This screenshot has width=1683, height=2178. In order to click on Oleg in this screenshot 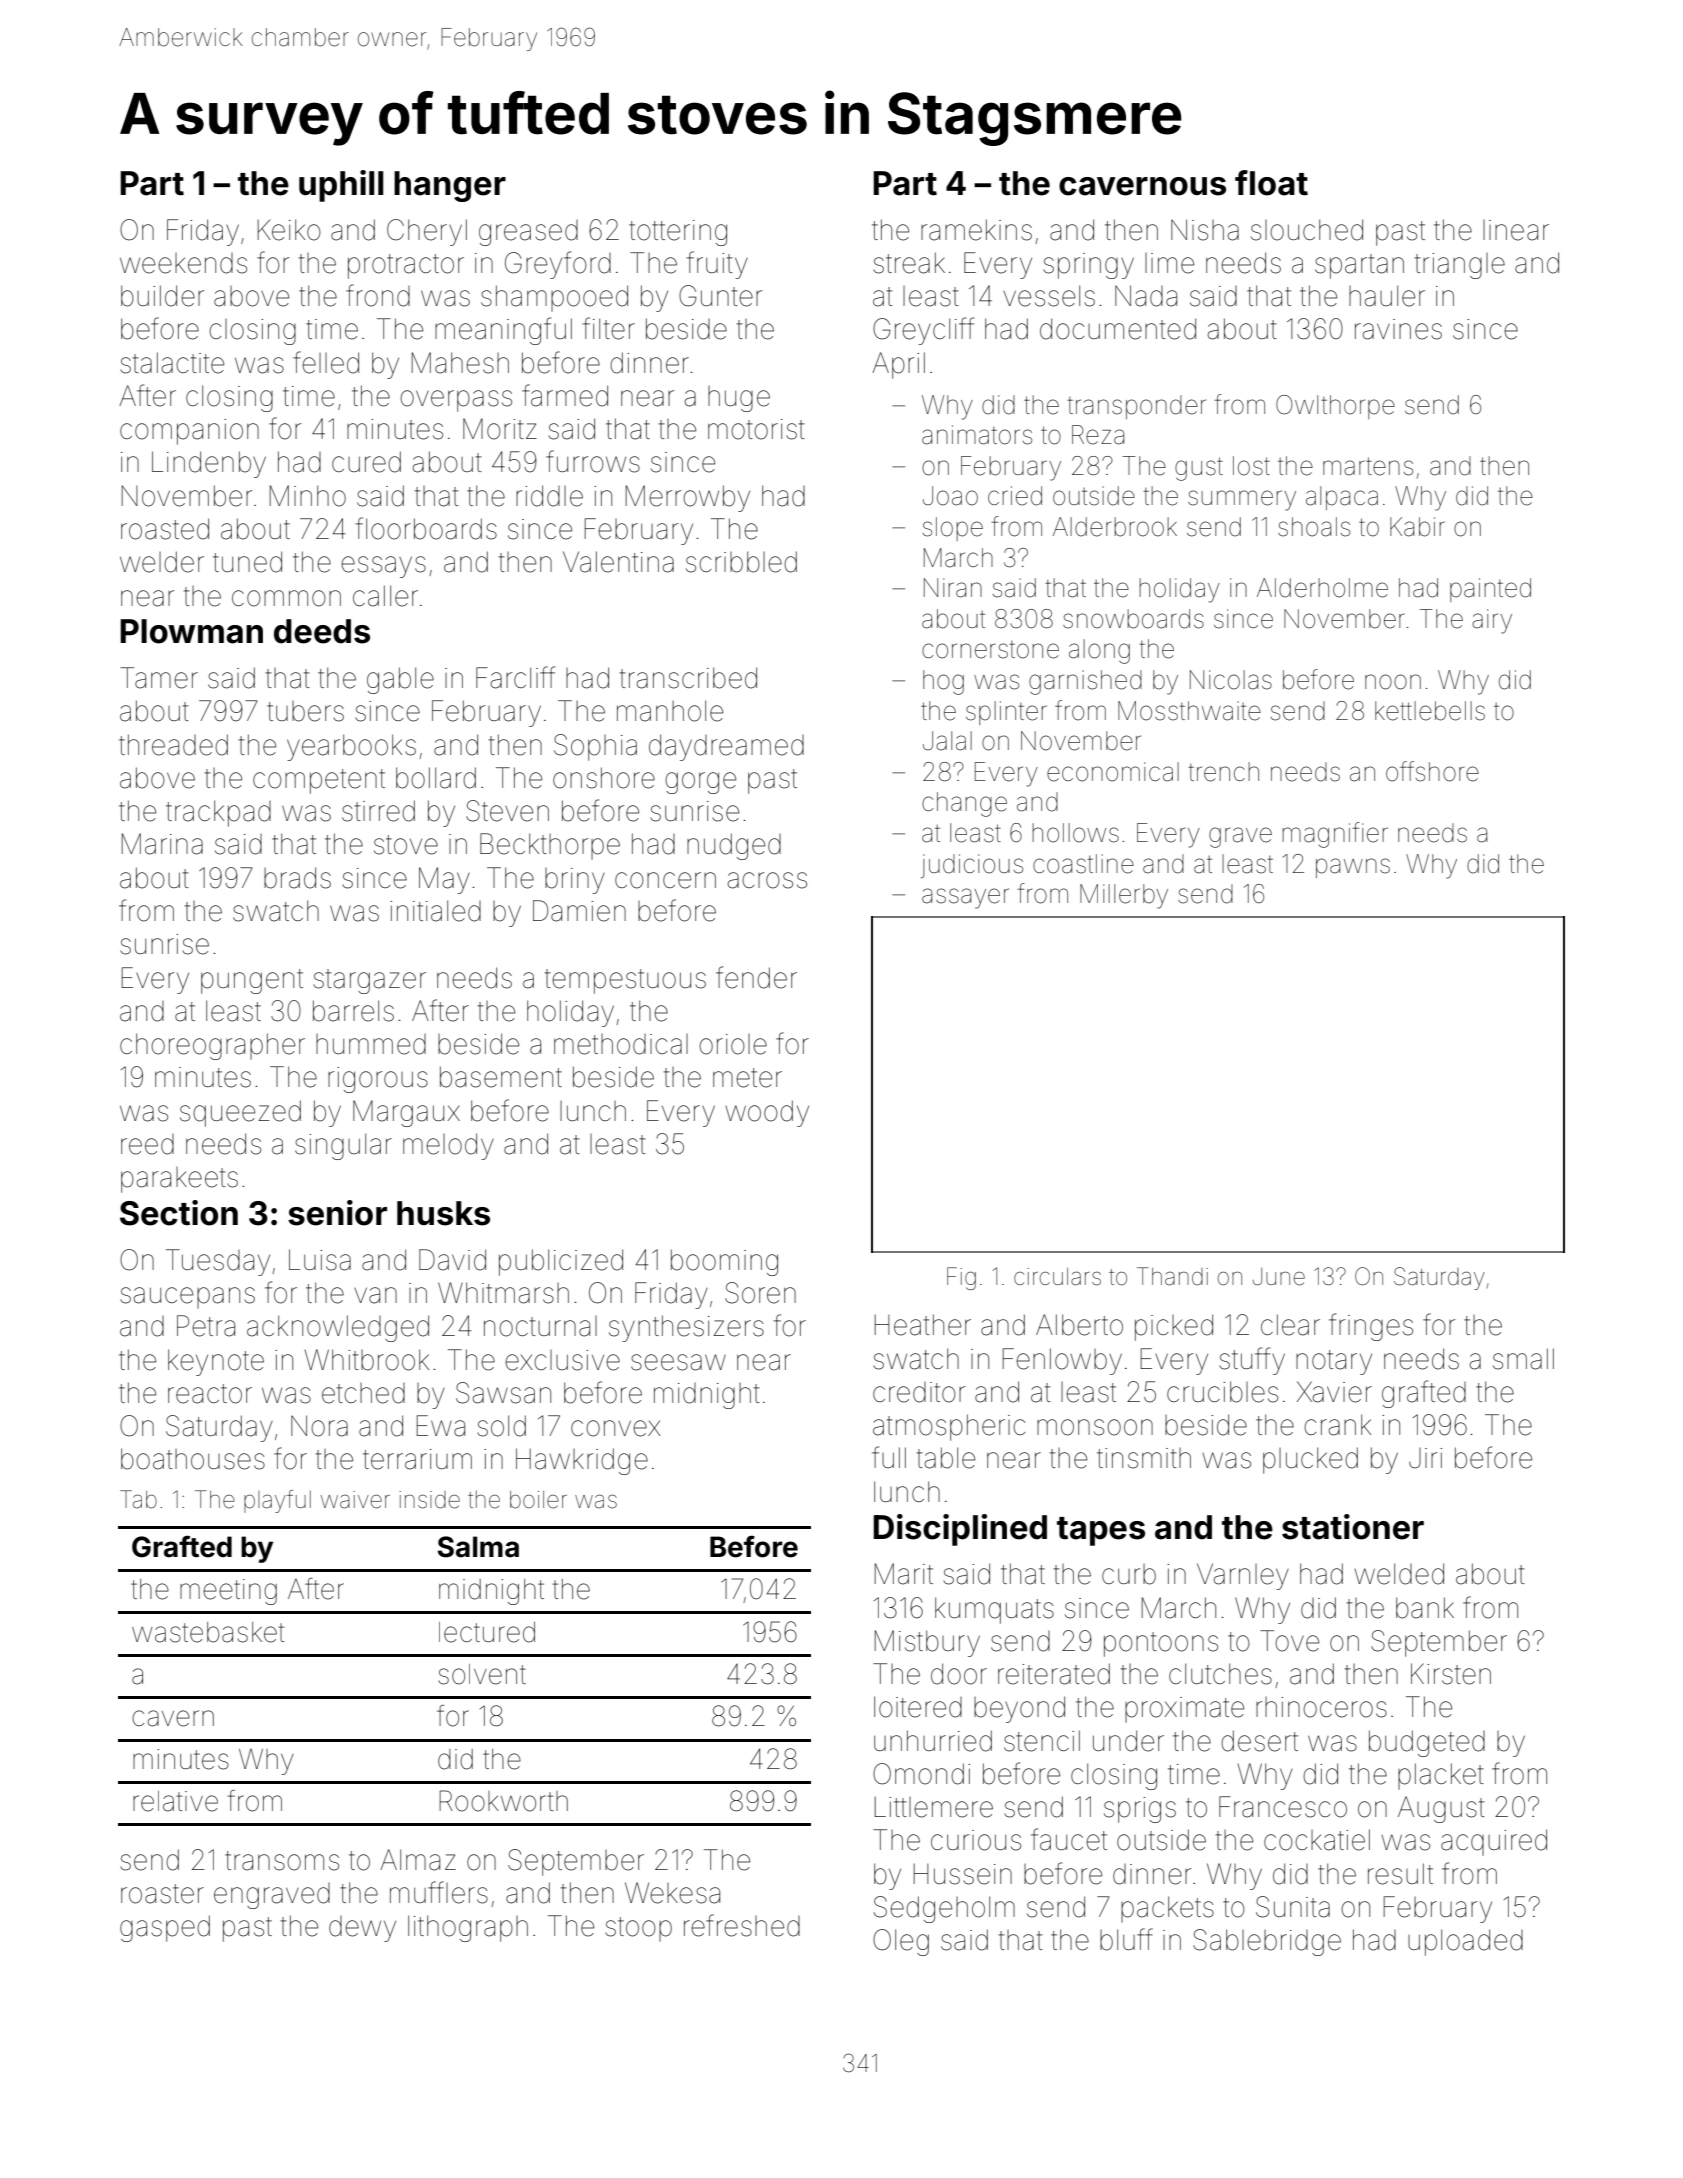, I will do `click(901, 1942)`.
